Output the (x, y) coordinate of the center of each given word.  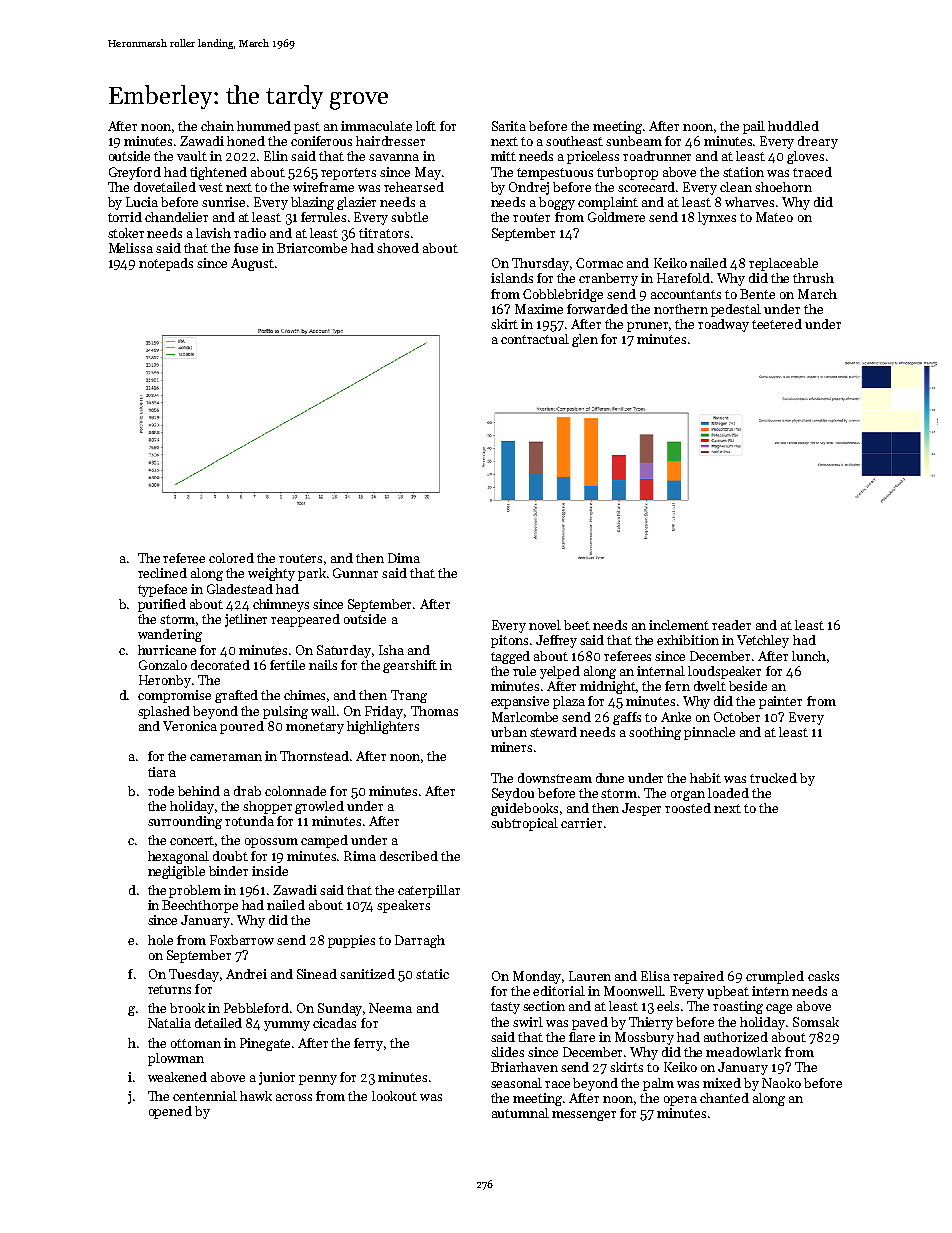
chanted (724, 1098)
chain (217, 126)
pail (754, 127)
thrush (813, 278)
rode (161, 791)
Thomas (434, 711)
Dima (404, 558)
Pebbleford (256, 1008)
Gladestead (240, 589)
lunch (809, 656)
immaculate (376, 126)
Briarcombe (312, 248)
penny (318, 1080)
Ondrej (529, 188)
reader (731, 625)
